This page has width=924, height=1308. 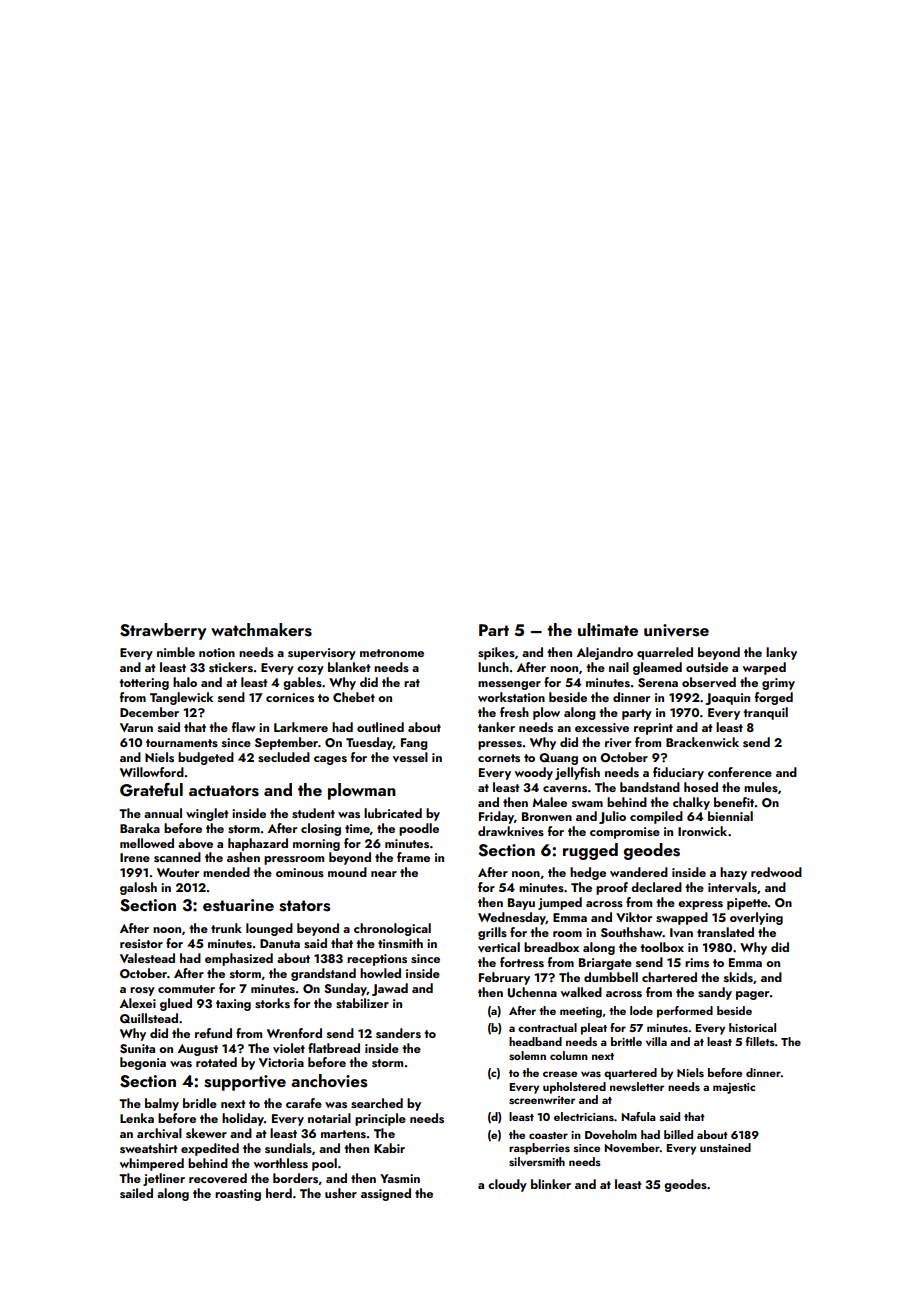 I want to click on glued, so click(x=176, y=1004).
